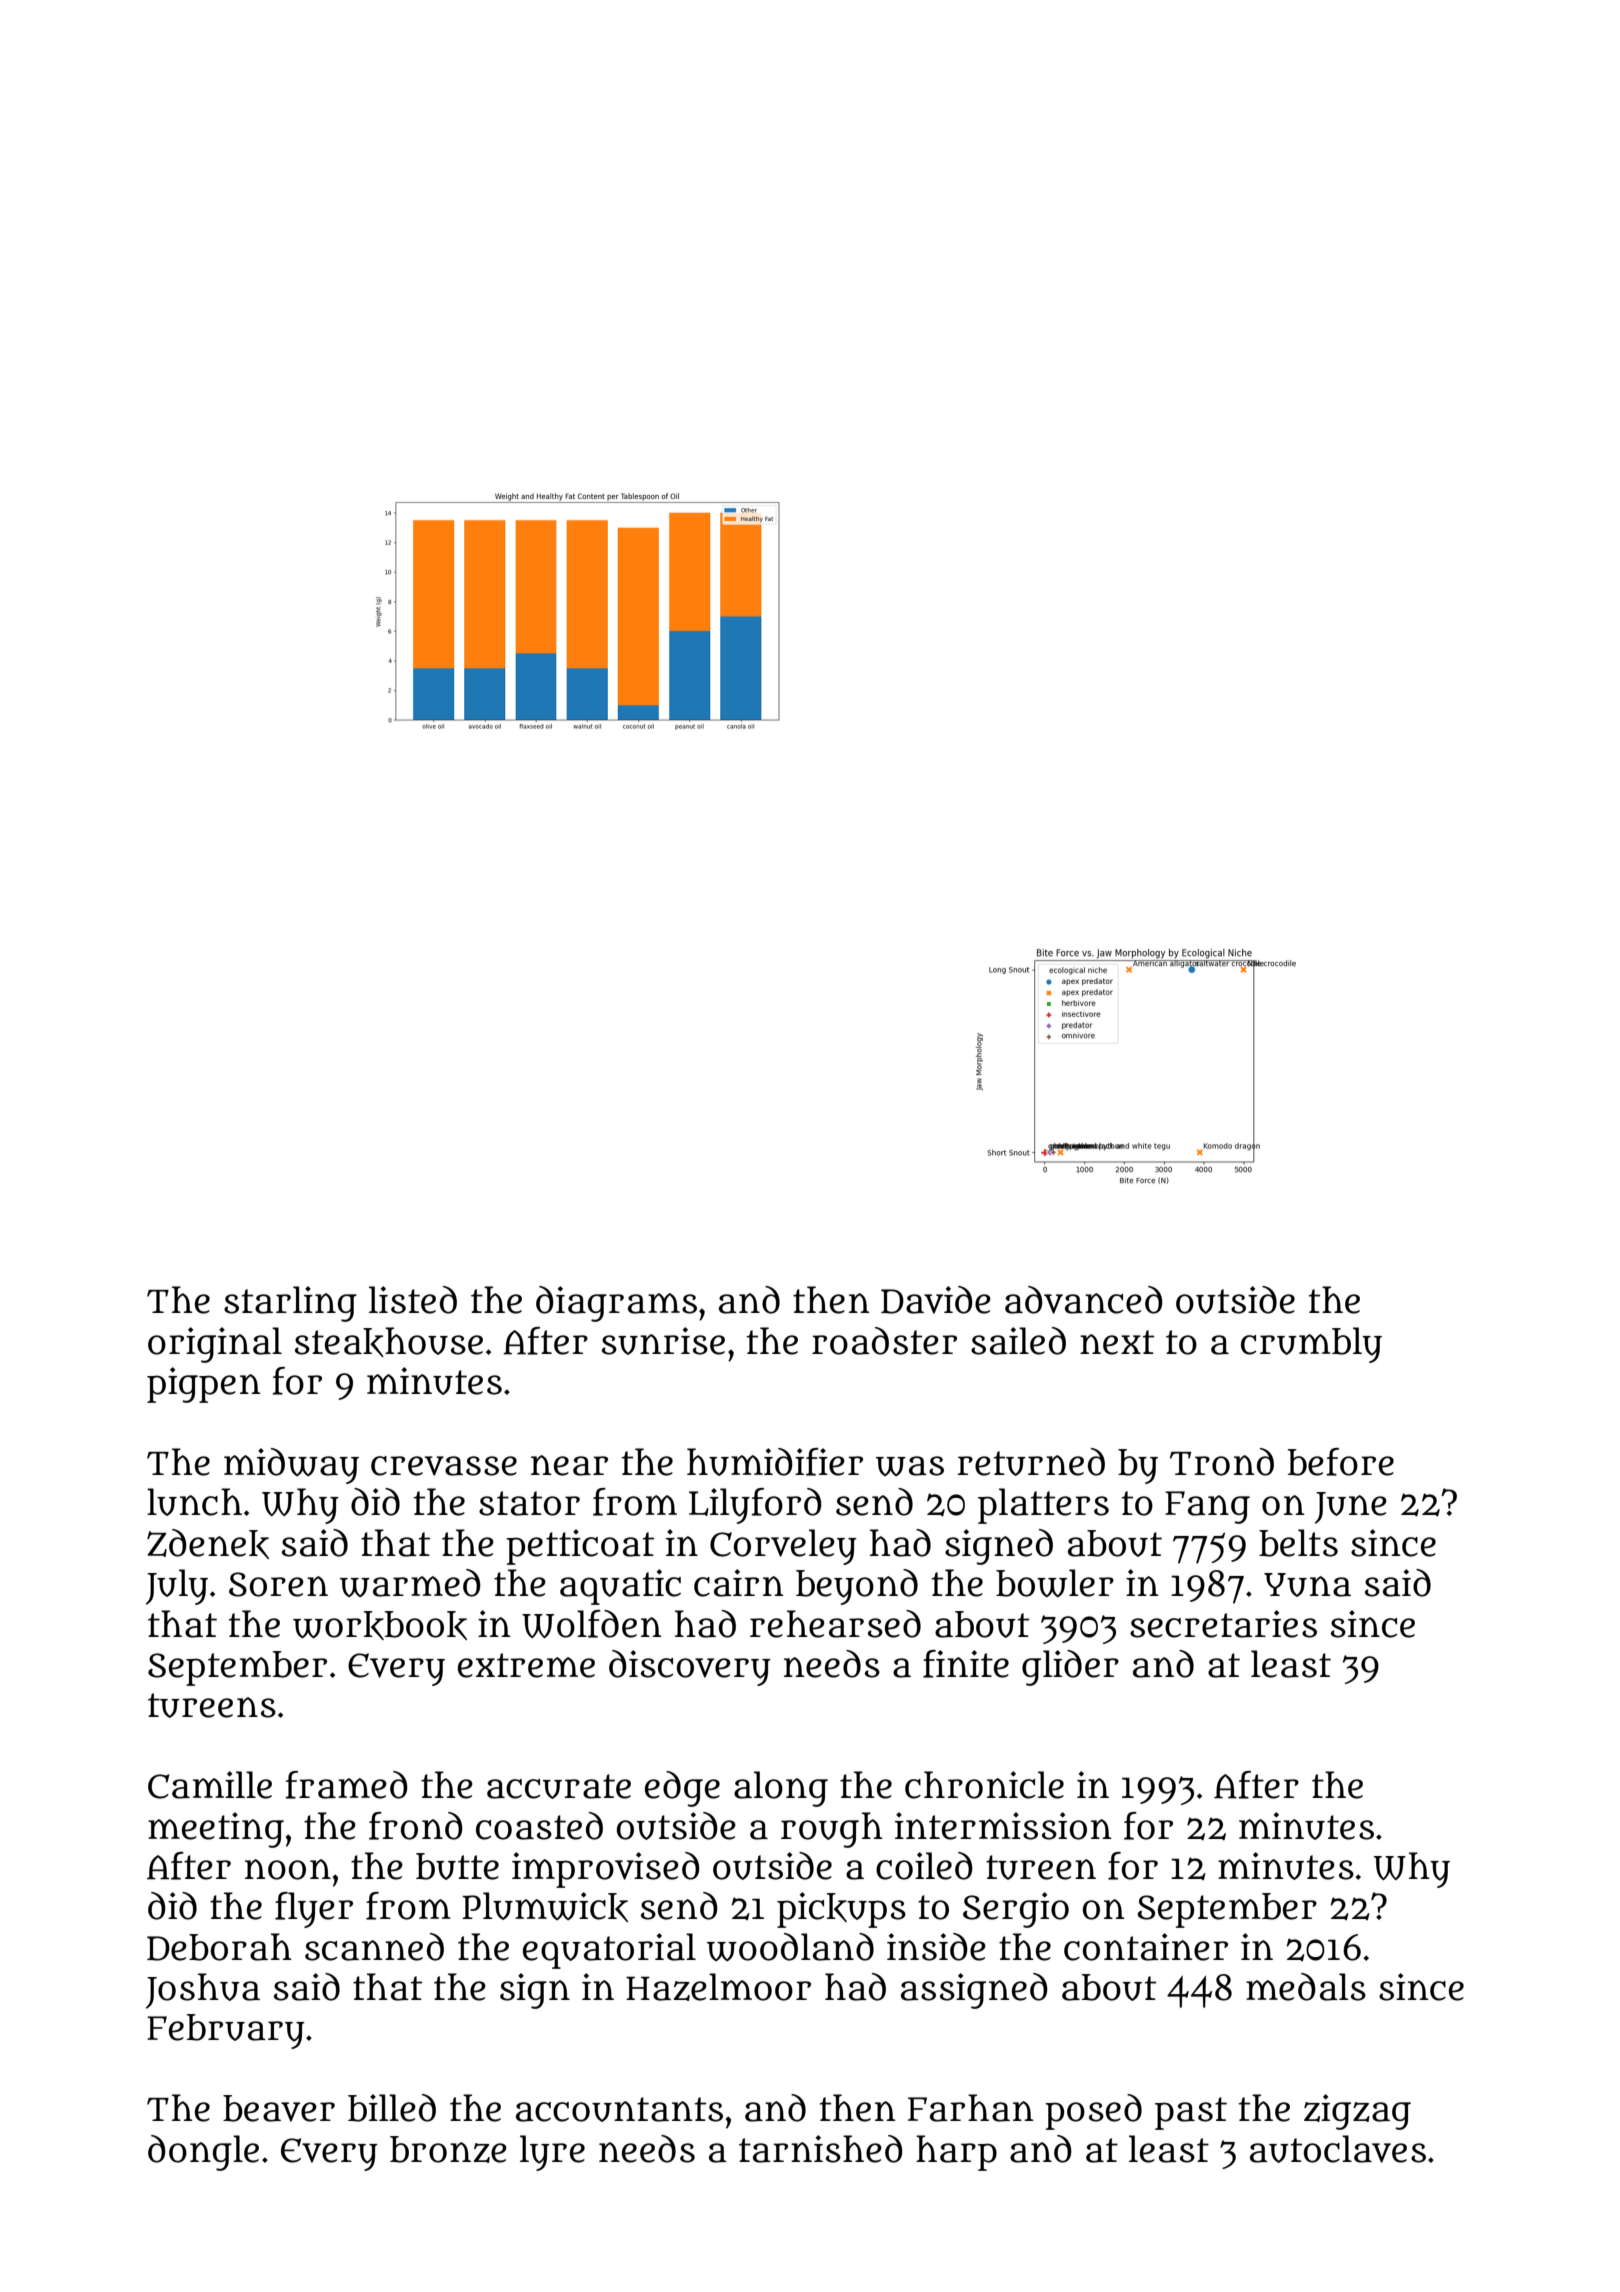 The width and height of the document is (1620, 2292). What do you see at coordinates (219, 1947) in the document?
I see `Deborah` at bounding box center [219, 1947].
